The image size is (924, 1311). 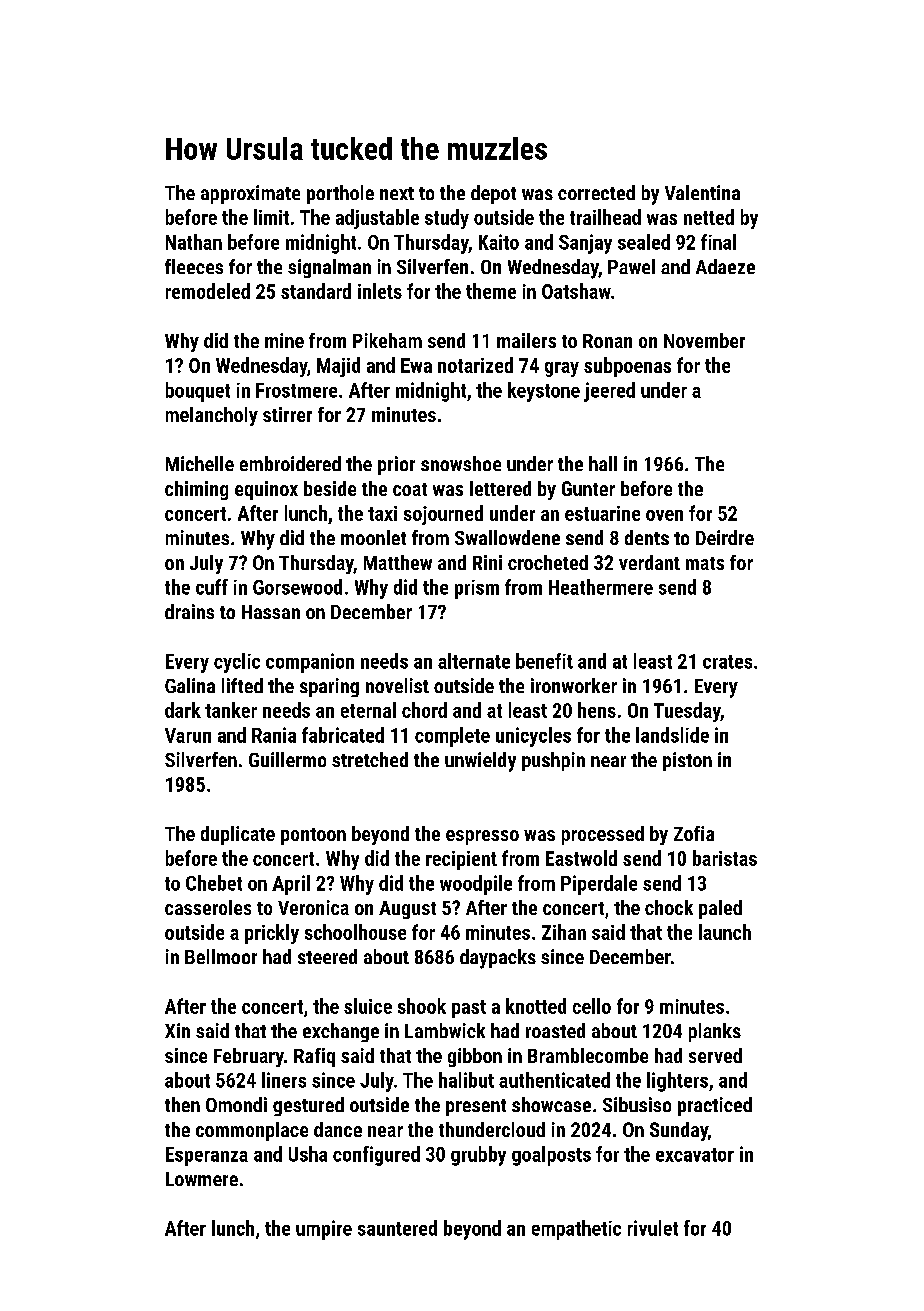 What do you see at coordinates (271, 612) in the screenshot?
I see `Hassan` at bounding box center [271, 612].
